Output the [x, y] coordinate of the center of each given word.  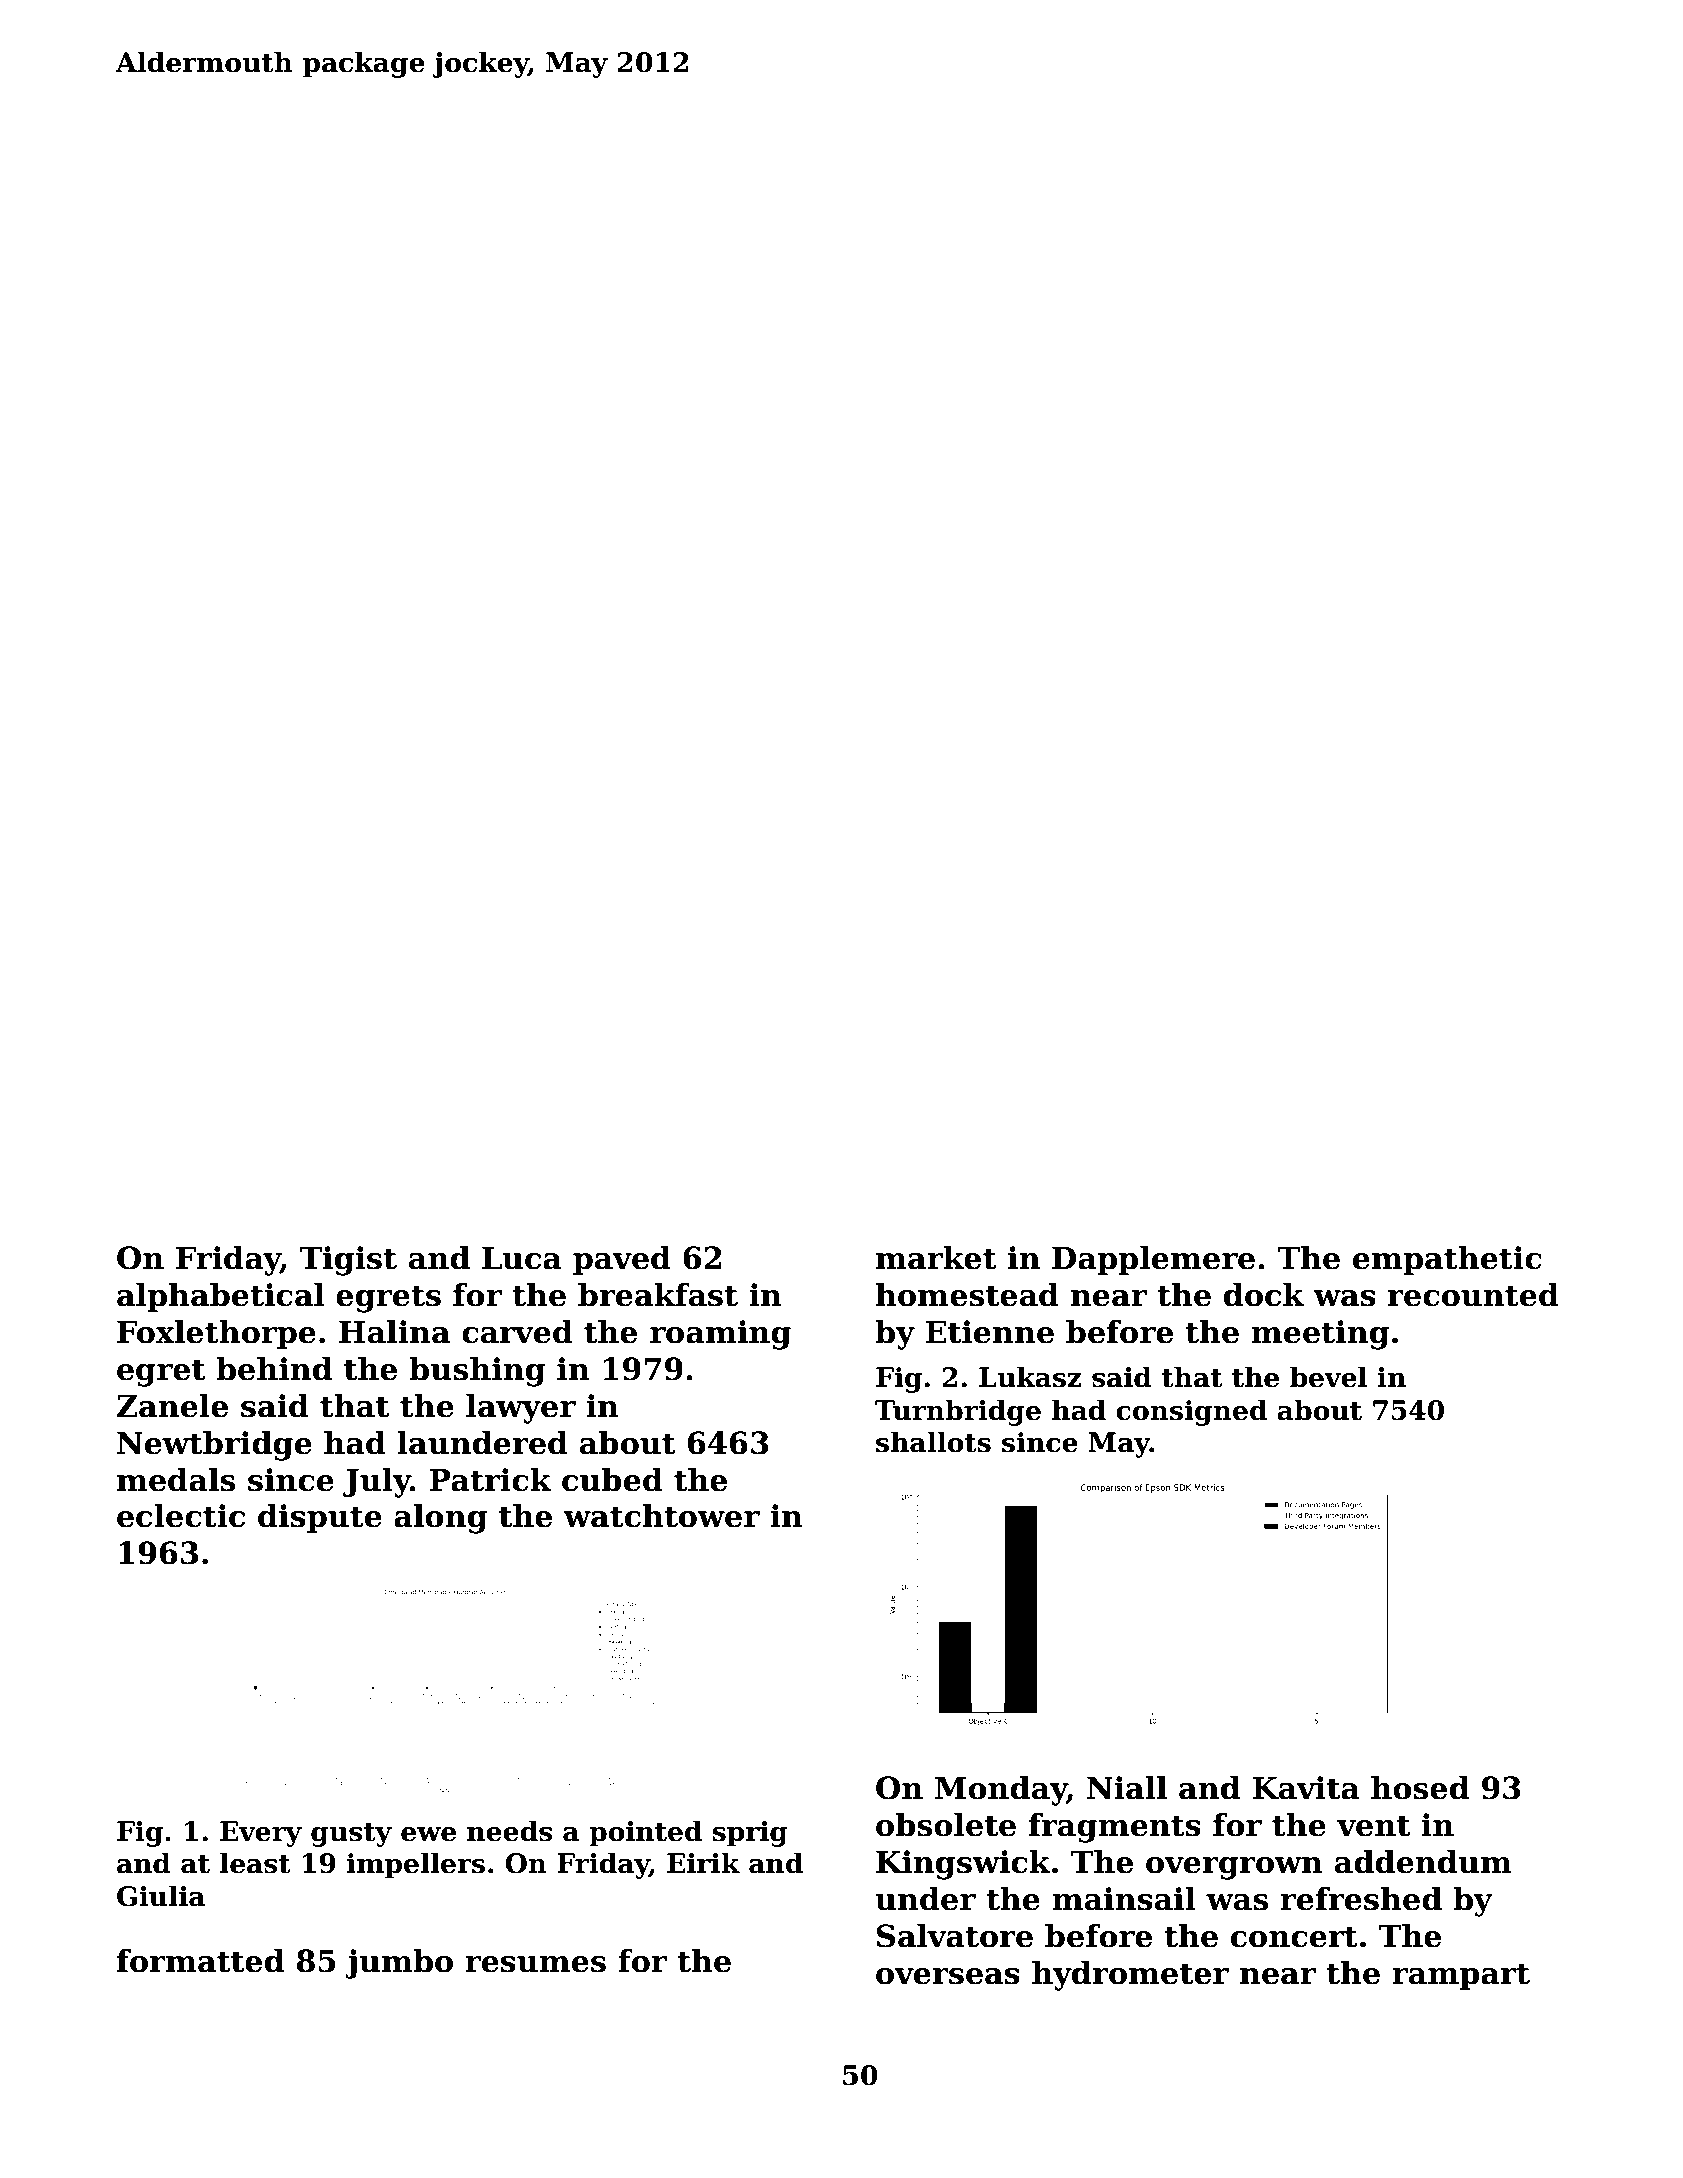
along [440, 1519]
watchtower [661, 1516]
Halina [394, 1332]
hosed [1420, 1788]
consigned [1191, 1412]
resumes [535, 1964]
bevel [1328, 1377]
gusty [351, 1835]
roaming [720, 1335]
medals [176, 1480]
